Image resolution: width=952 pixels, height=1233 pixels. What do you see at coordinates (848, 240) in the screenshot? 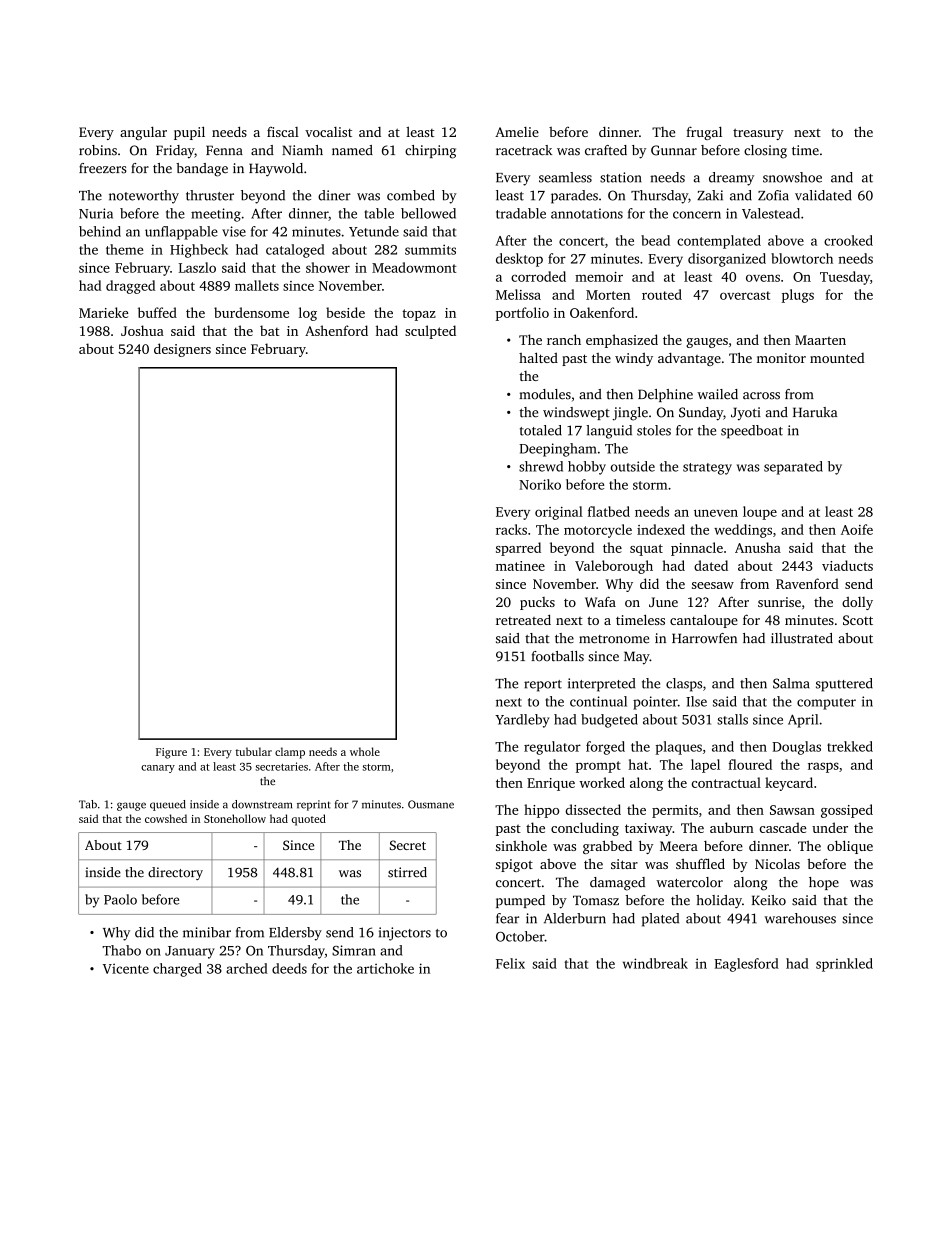
I see `crooked` at bounding box center [848, 240].
